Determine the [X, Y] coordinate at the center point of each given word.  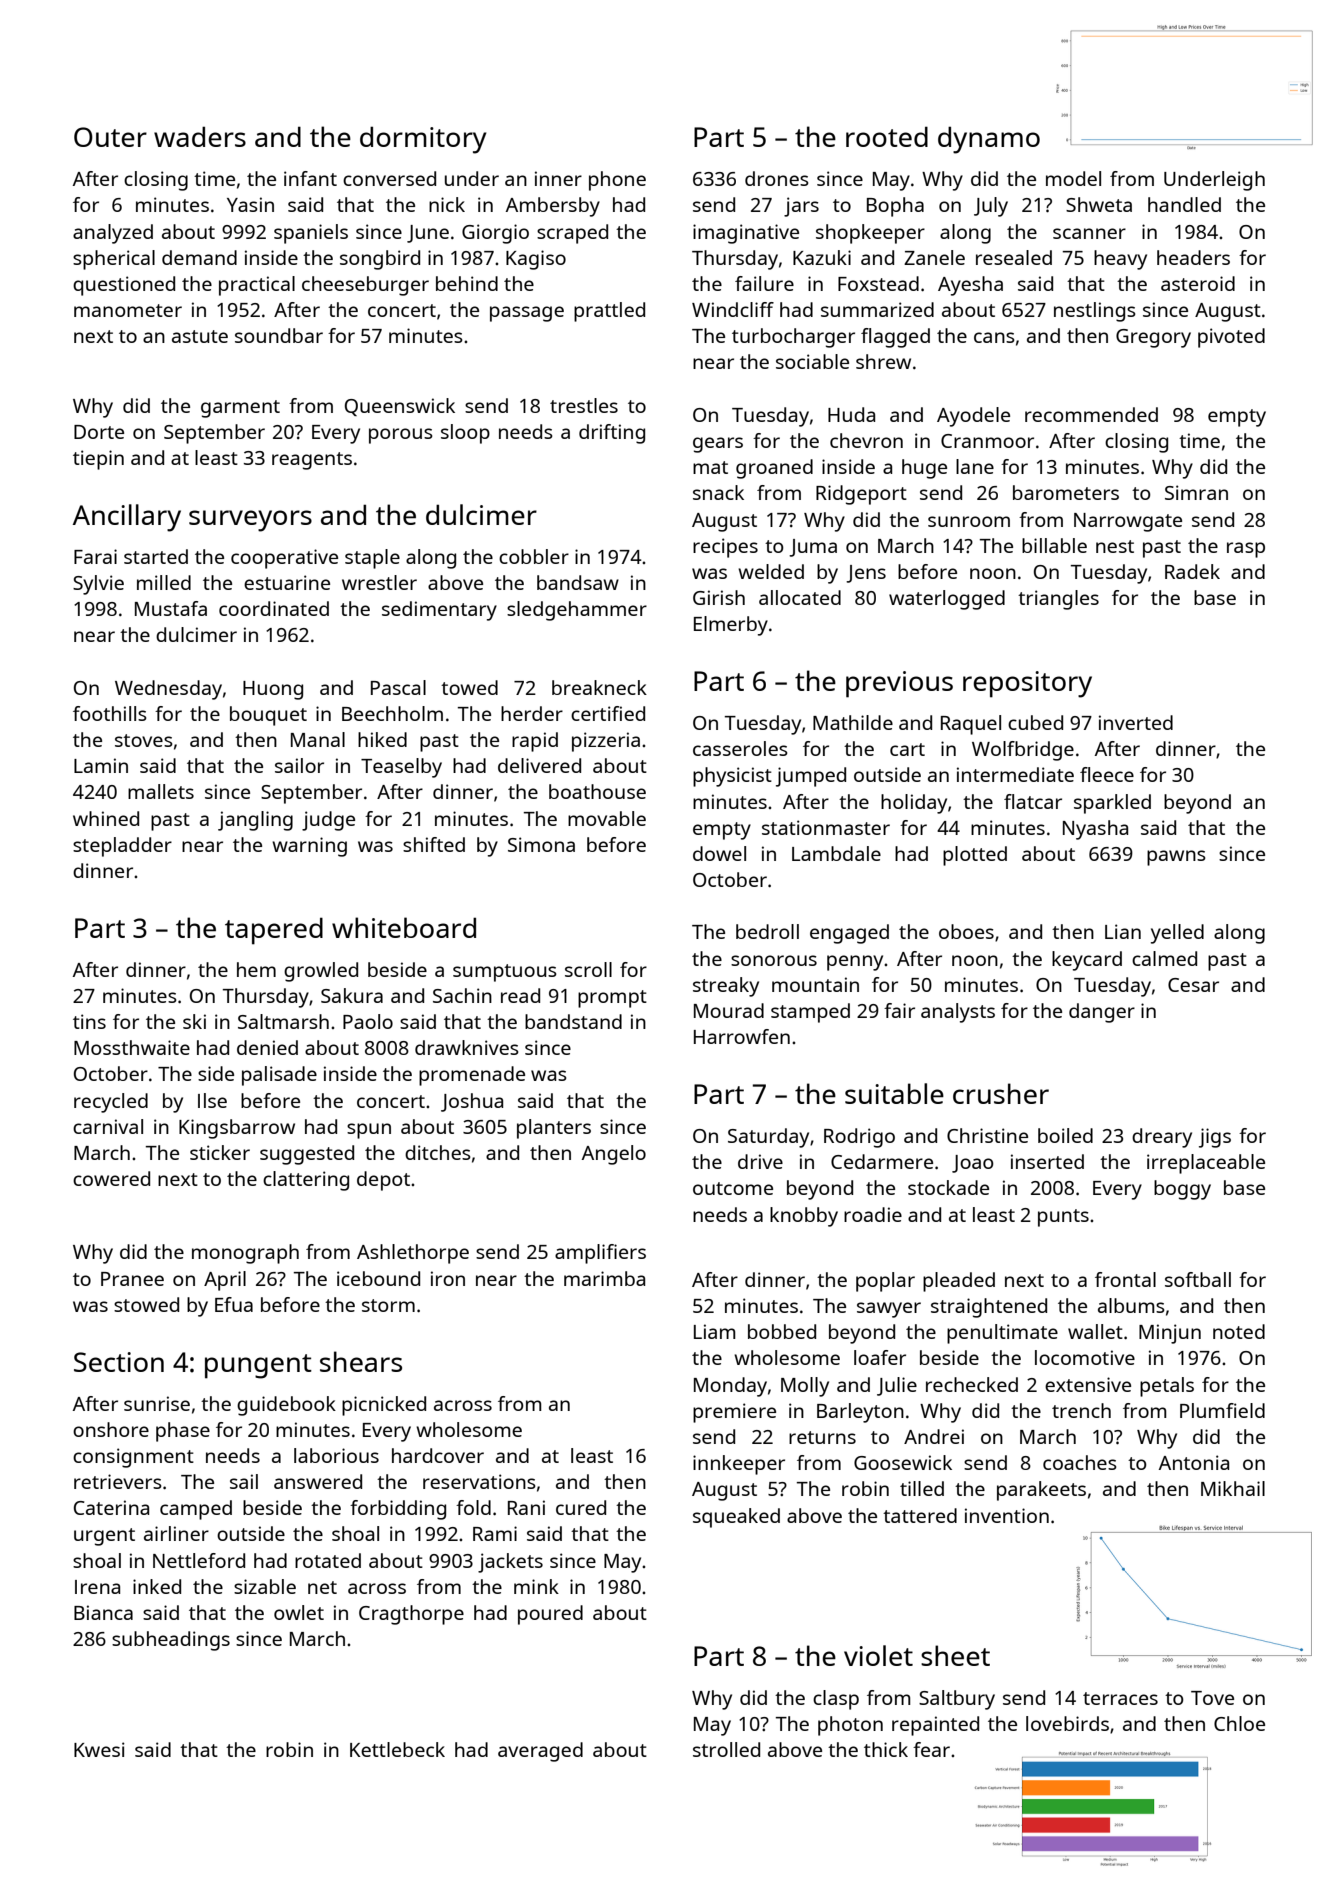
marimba [604, 1278]
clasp [836, 1700]
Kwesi [99, 1749]
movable [607, 818]
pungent [258, 1366]
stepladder [122, 847]
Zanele [934, 257]
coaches [1080, 1462]
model [1073, 178]
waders [200, 136]
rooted [887, 136]
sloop [465, 434]
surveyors [250, 521]
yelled [1177, 934]
